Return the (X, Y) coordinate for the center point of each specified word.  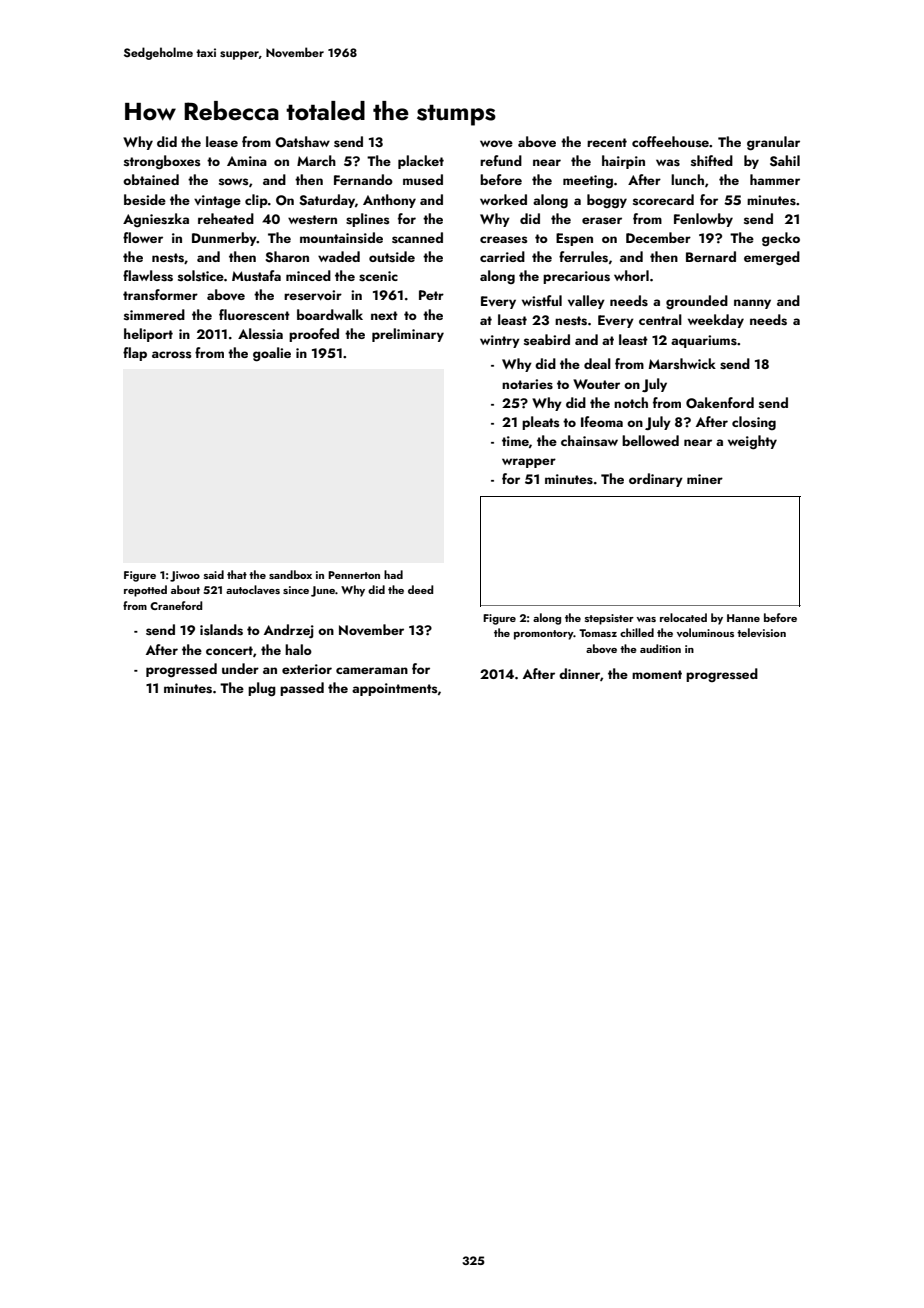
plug (262, 689)
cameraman (372, 670)
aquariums (704, 341)
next (384, 315)
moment (657, 674)
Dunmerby (224, 239)
